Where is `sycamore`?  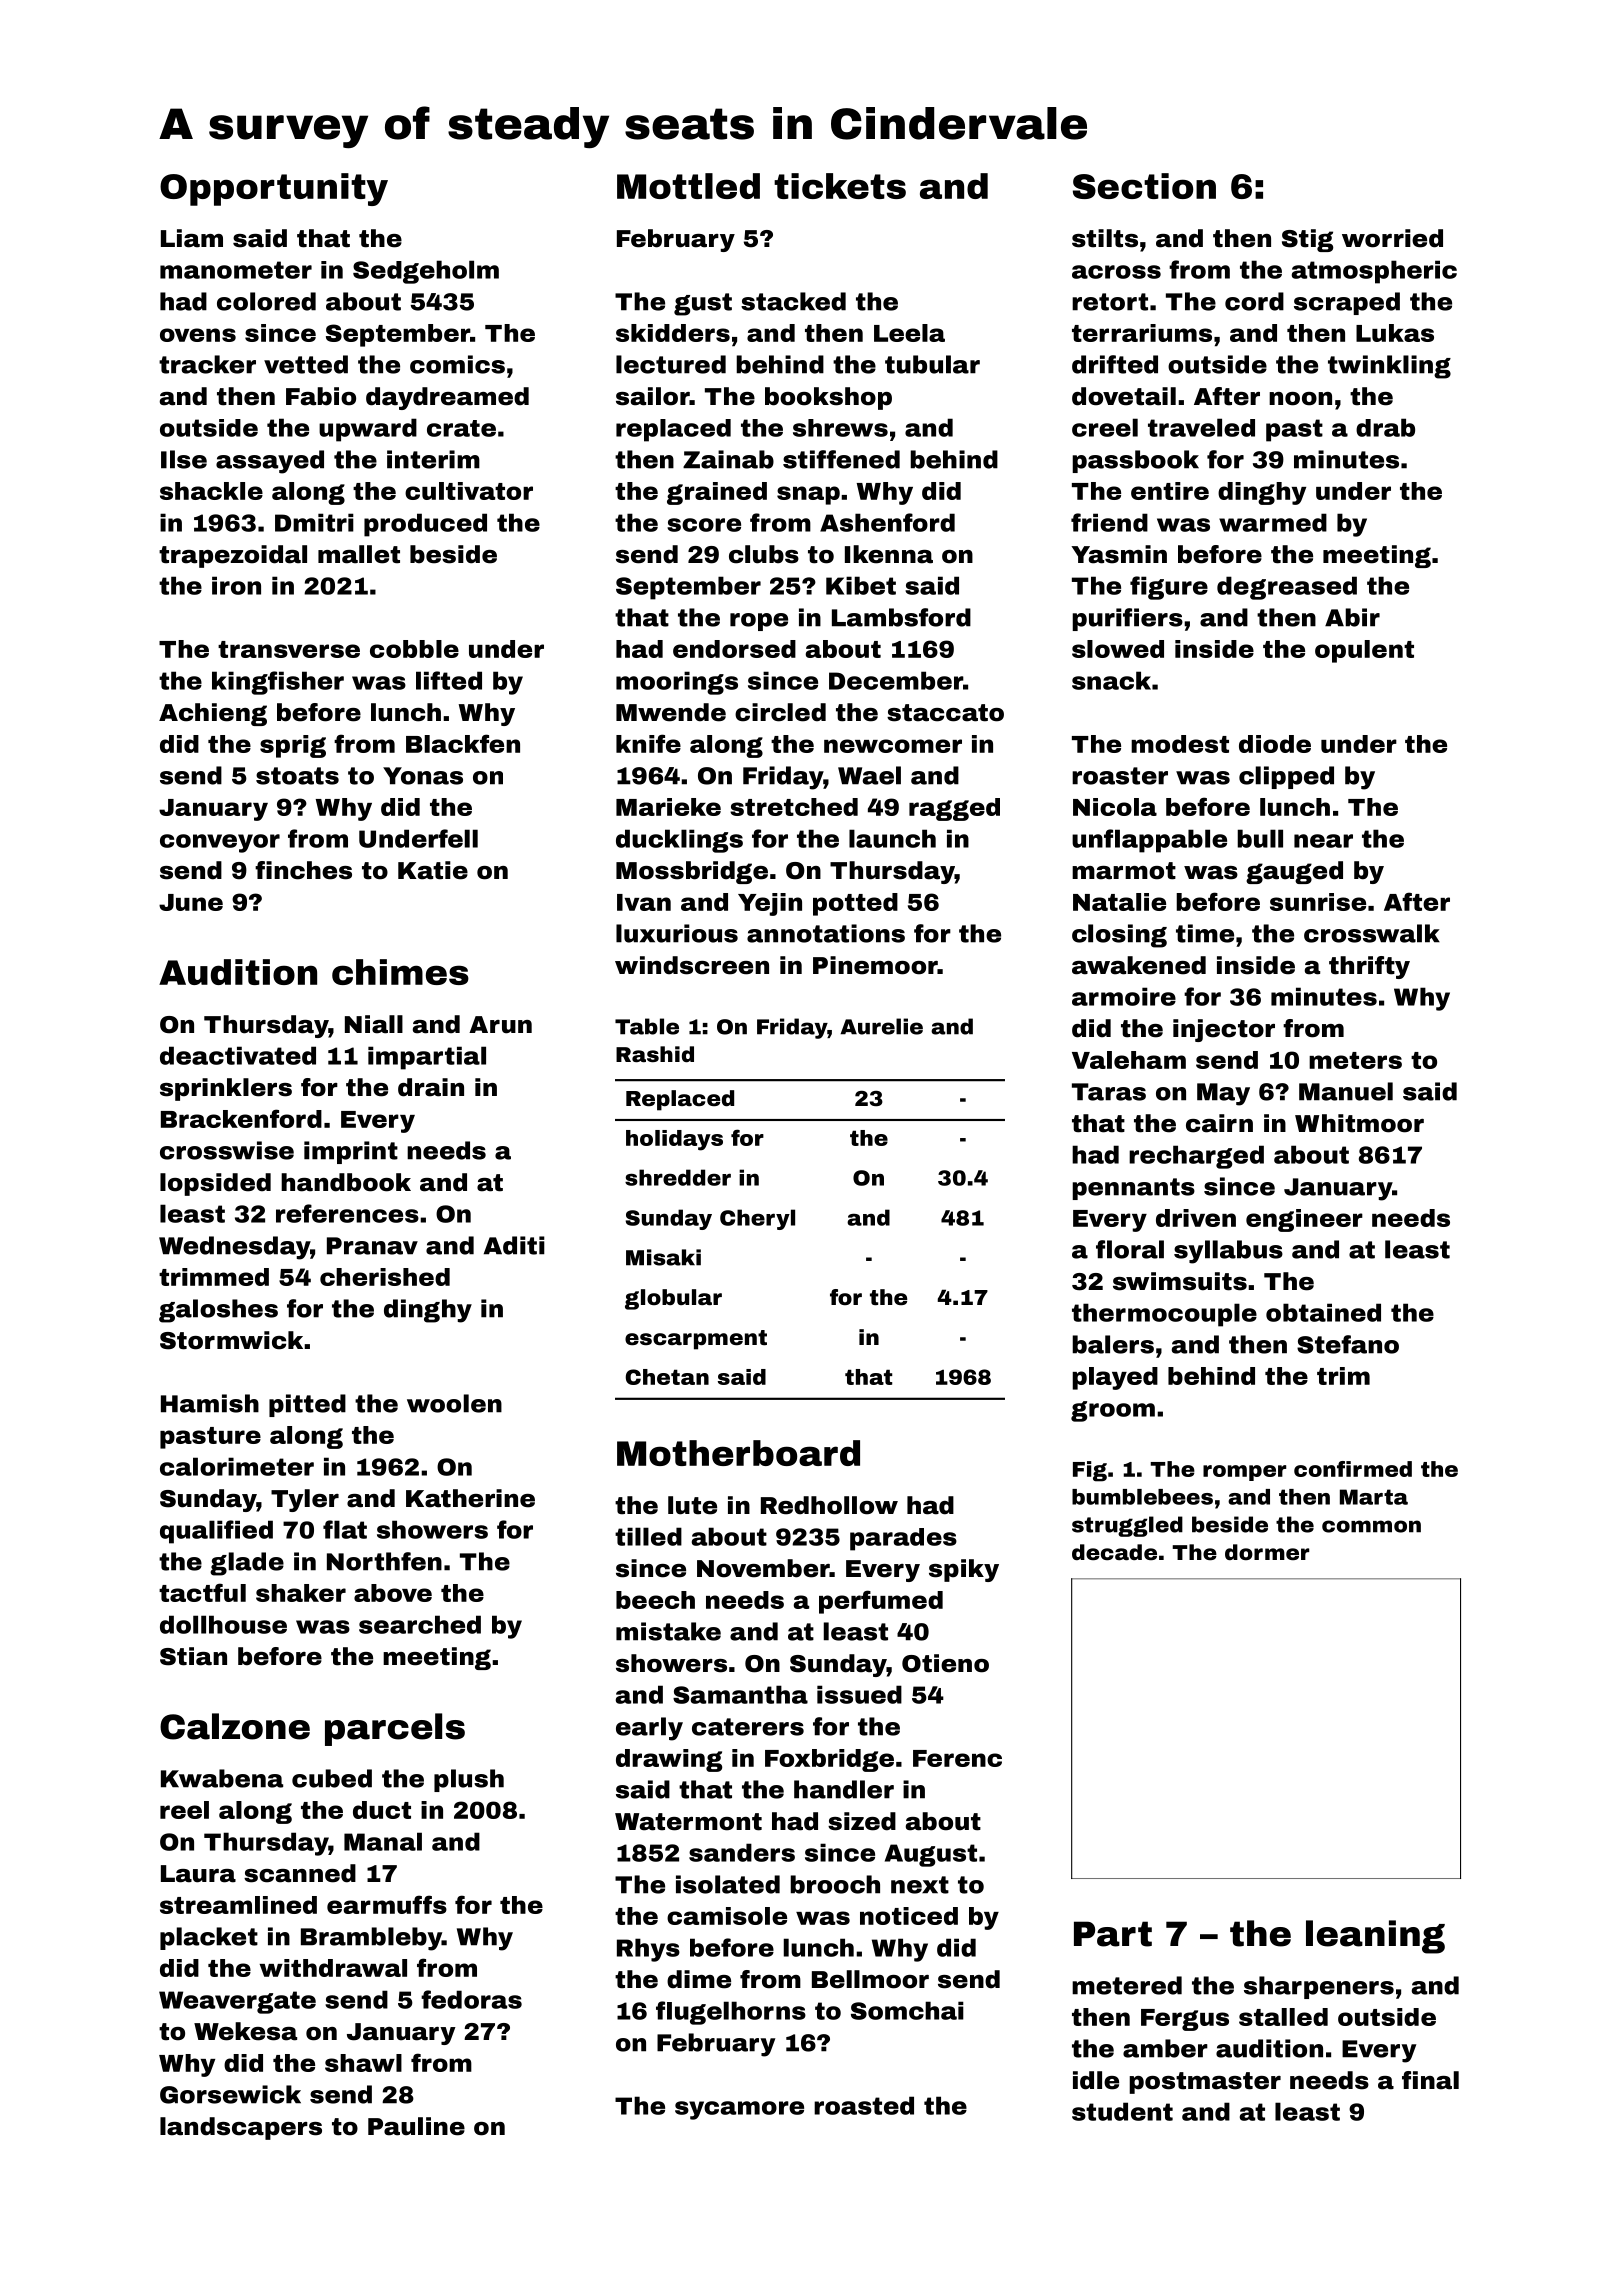
sycamore is located at coordinates (739, 2110).
